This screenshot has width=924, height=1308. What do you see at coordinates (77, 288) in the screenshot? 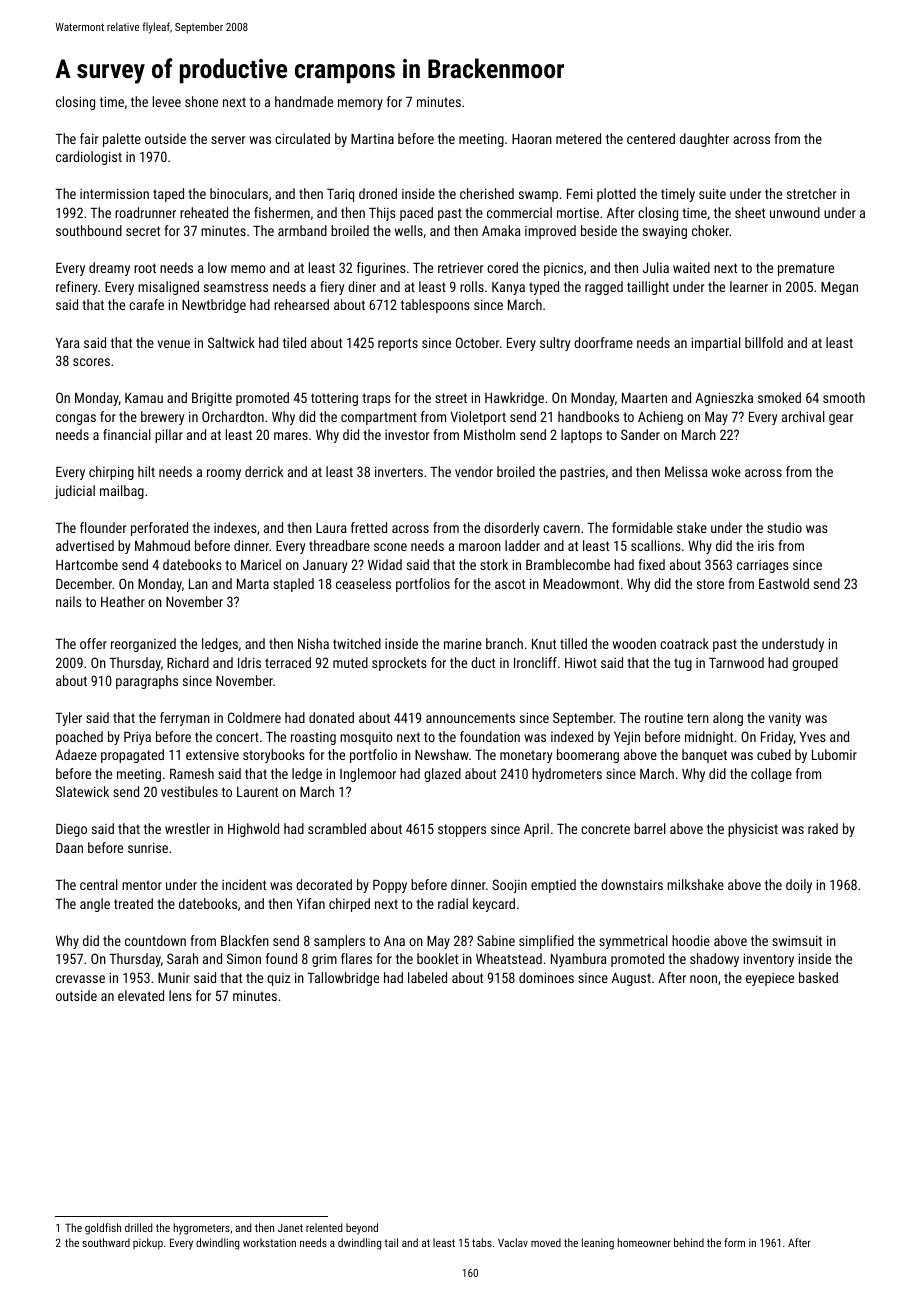
I see `refinery` at bounding box center [77, 288].
